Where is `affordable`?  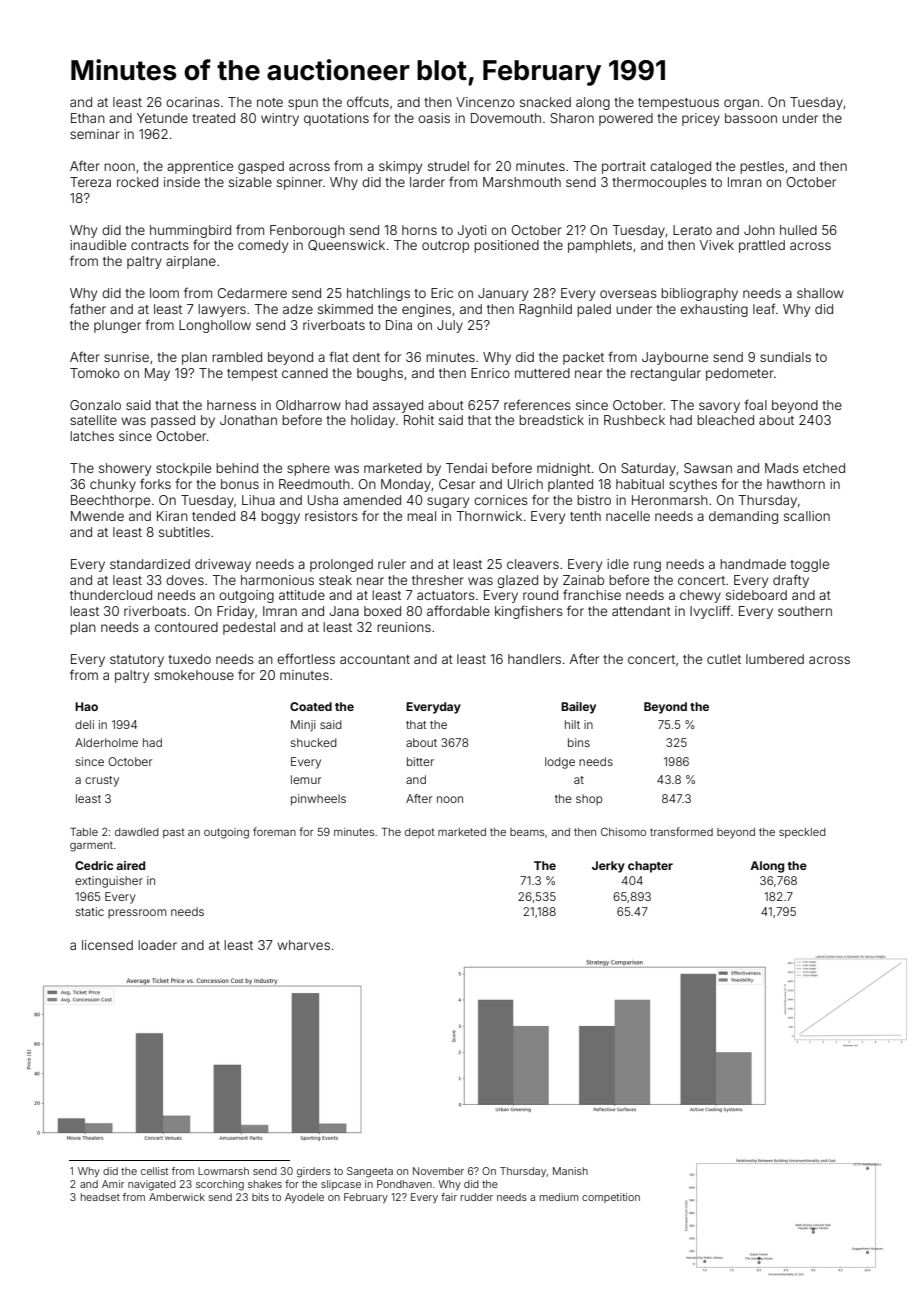 affordable is located at coordinates (458, 610).
